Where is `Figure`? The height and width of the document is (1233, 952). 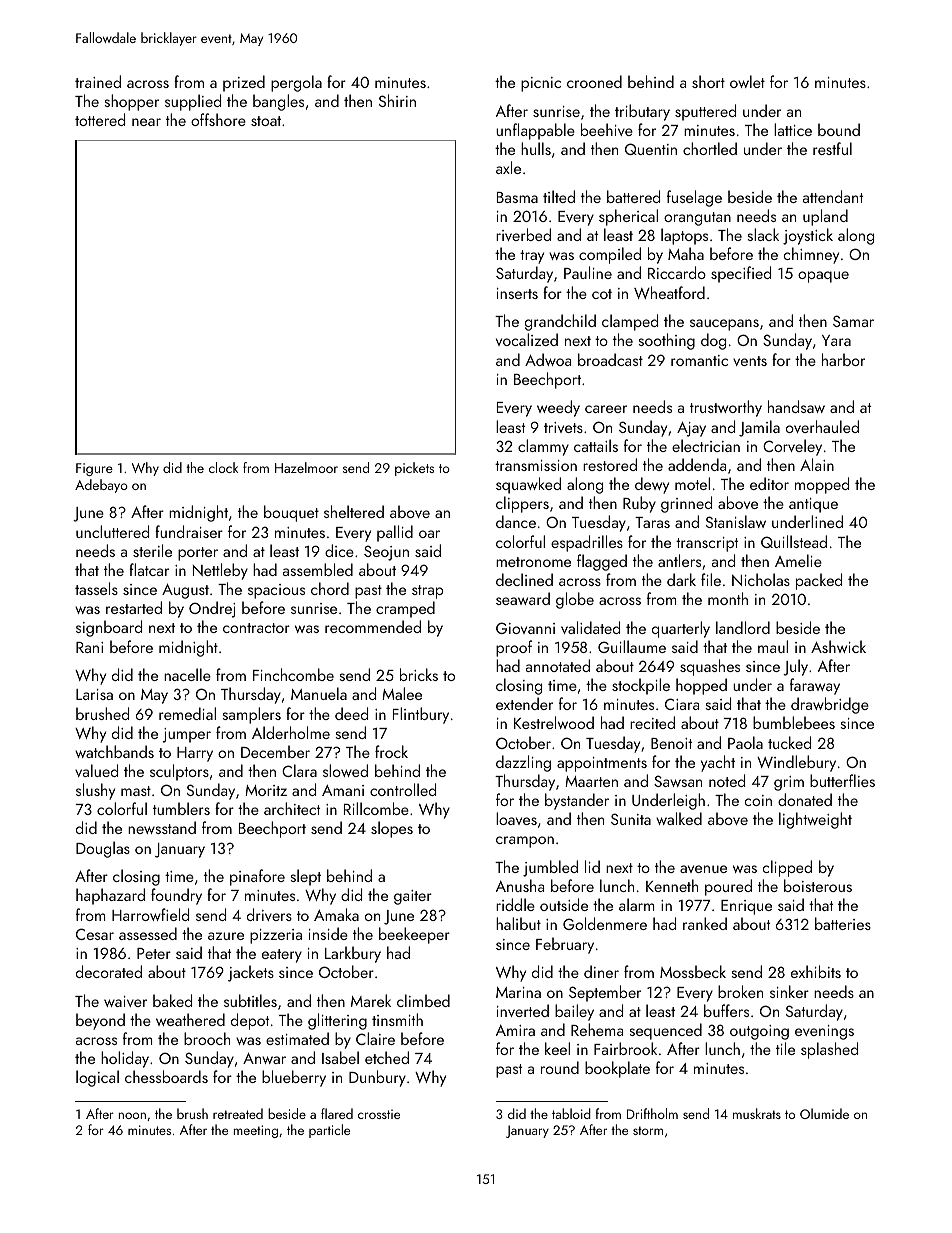 Figure is located at coordinates (94, 469).
